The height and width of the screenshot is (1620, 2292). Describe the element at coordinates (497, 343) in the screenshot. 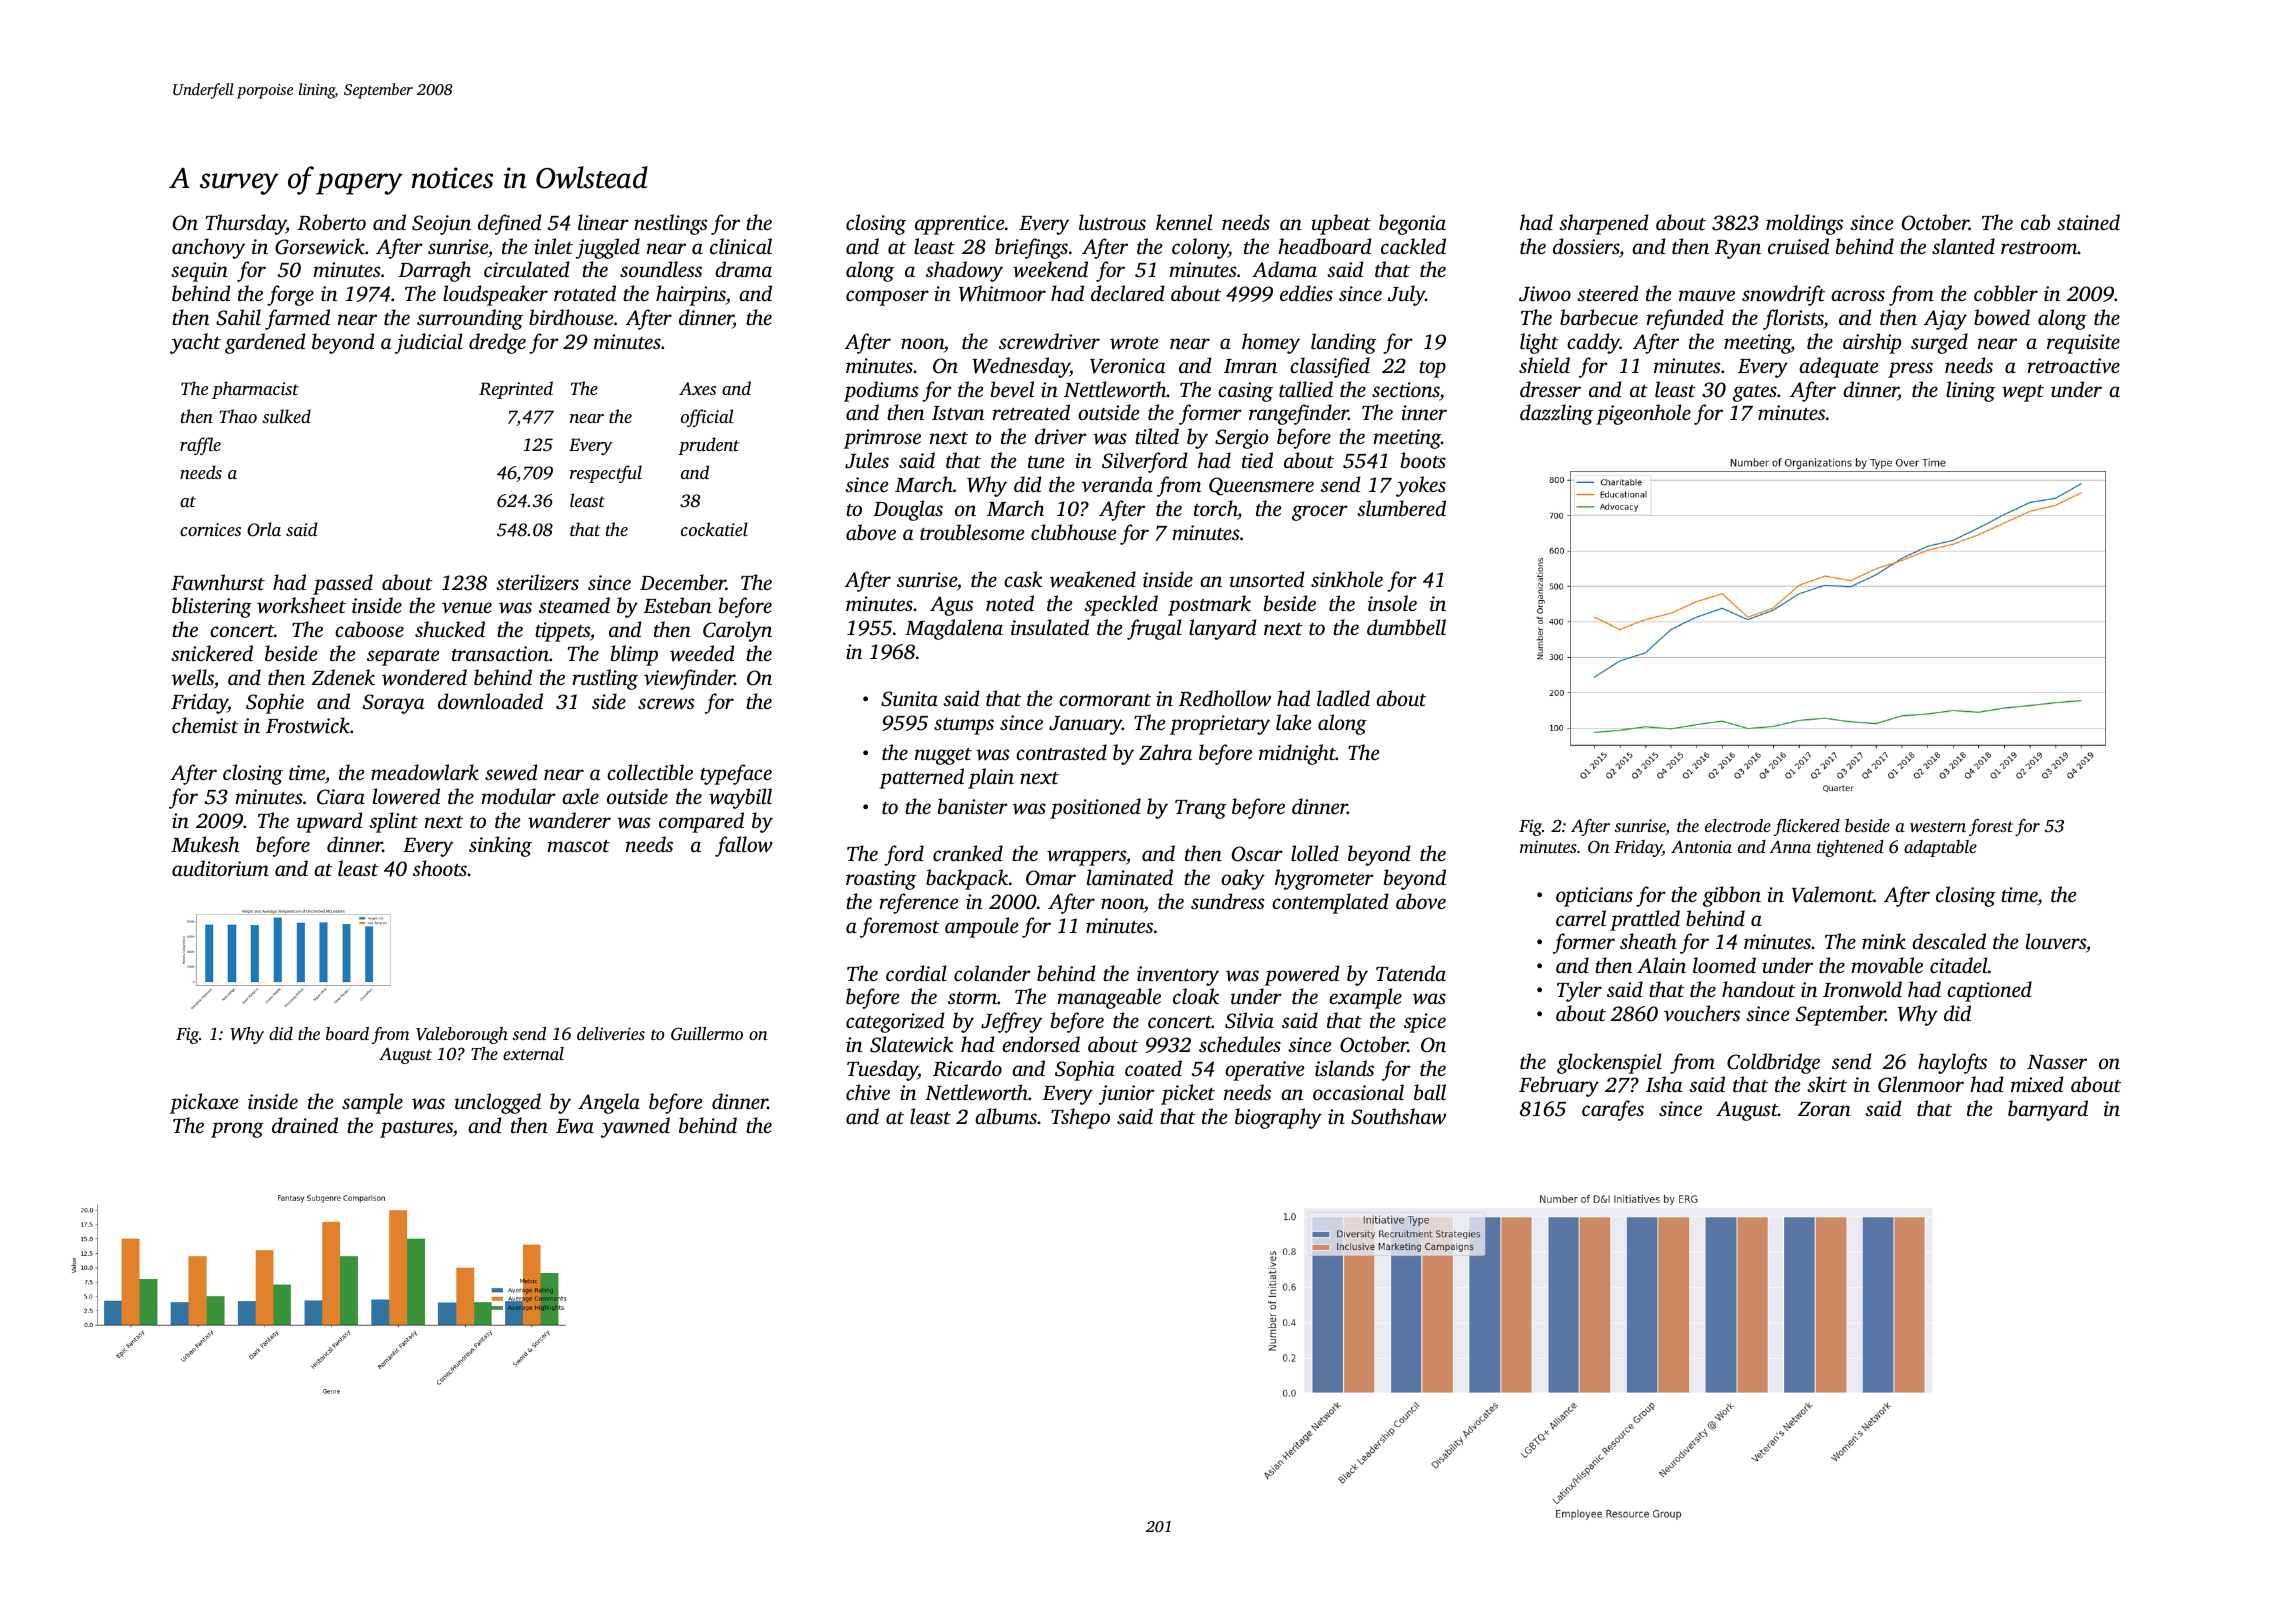

I see `dredge` at that location.
